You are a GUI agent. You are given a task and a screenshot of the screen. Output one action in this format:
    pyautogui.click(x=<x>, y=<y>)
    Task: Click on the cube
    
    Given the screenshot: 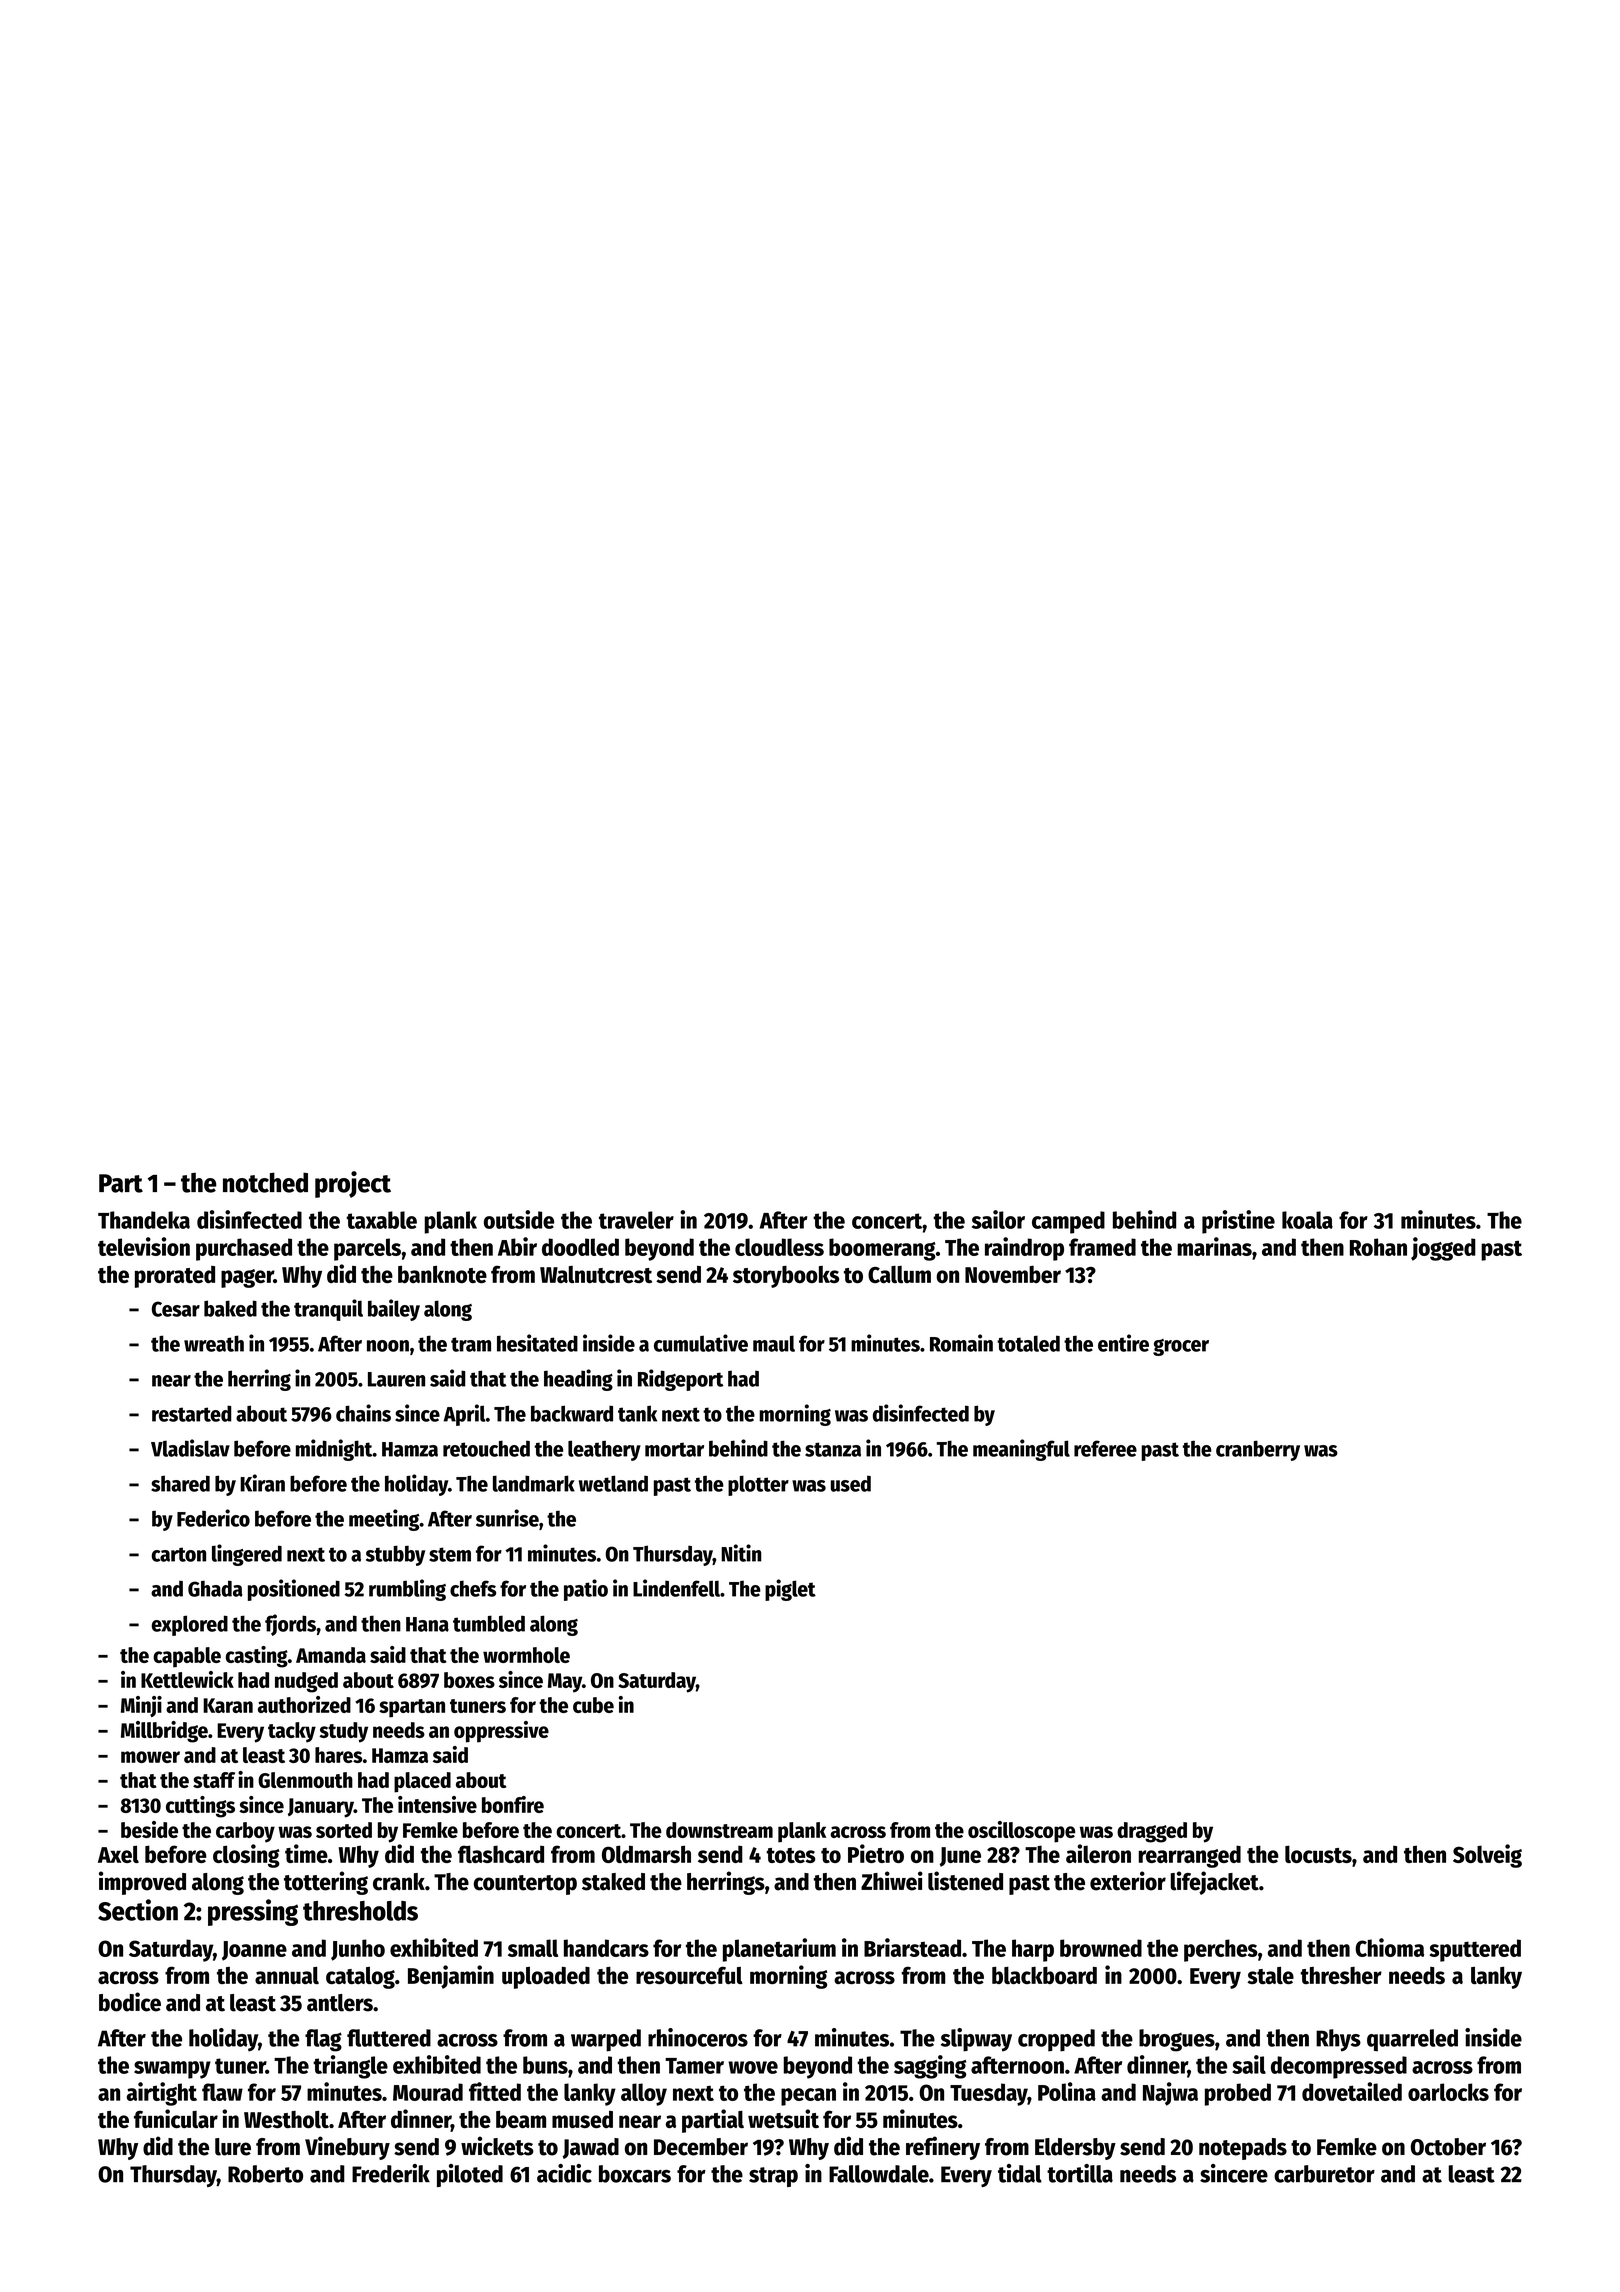 What is the action you would take?
    pyautogui.click(x=593, y=1705)
